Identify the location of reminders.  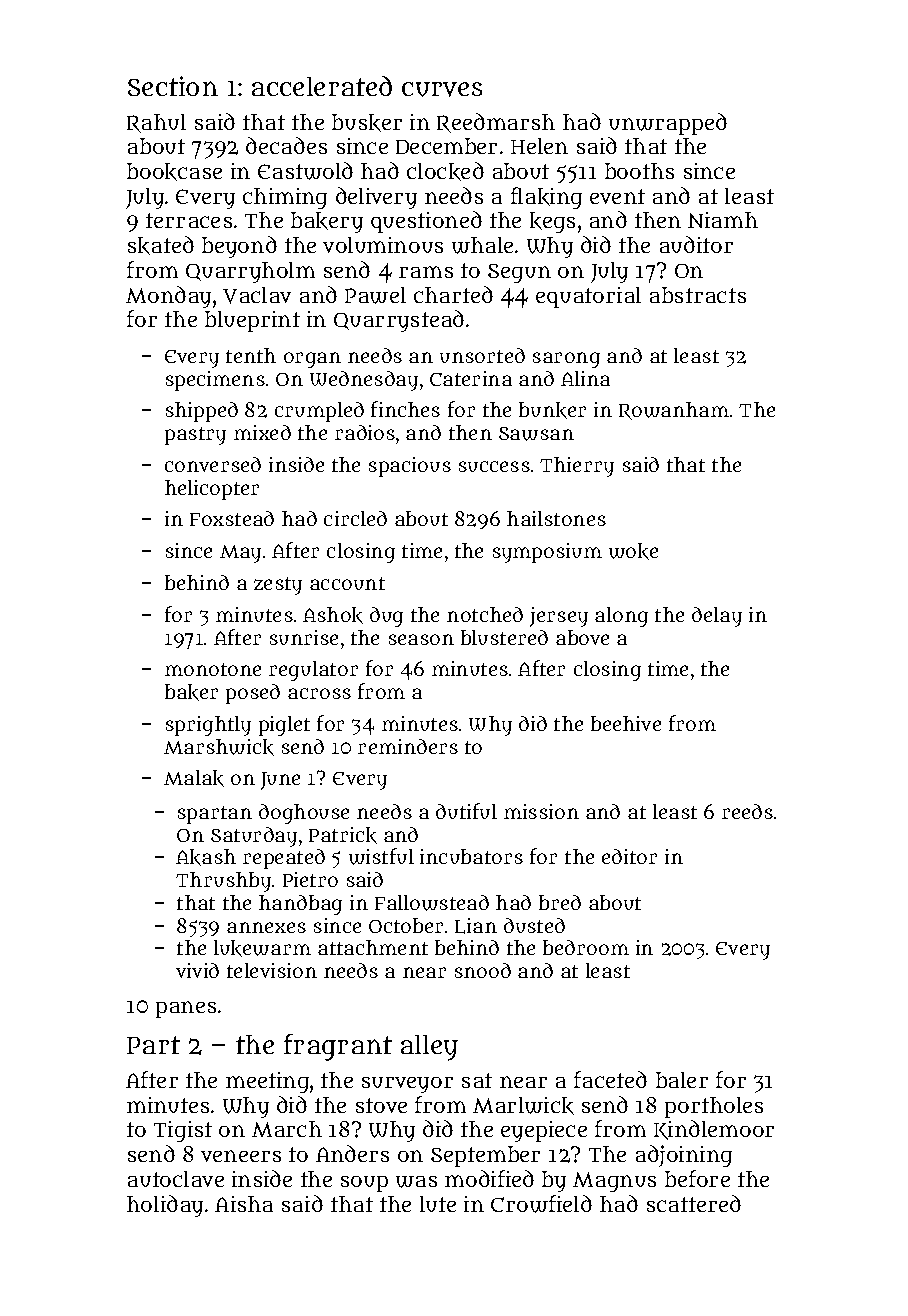
(408, 746).
